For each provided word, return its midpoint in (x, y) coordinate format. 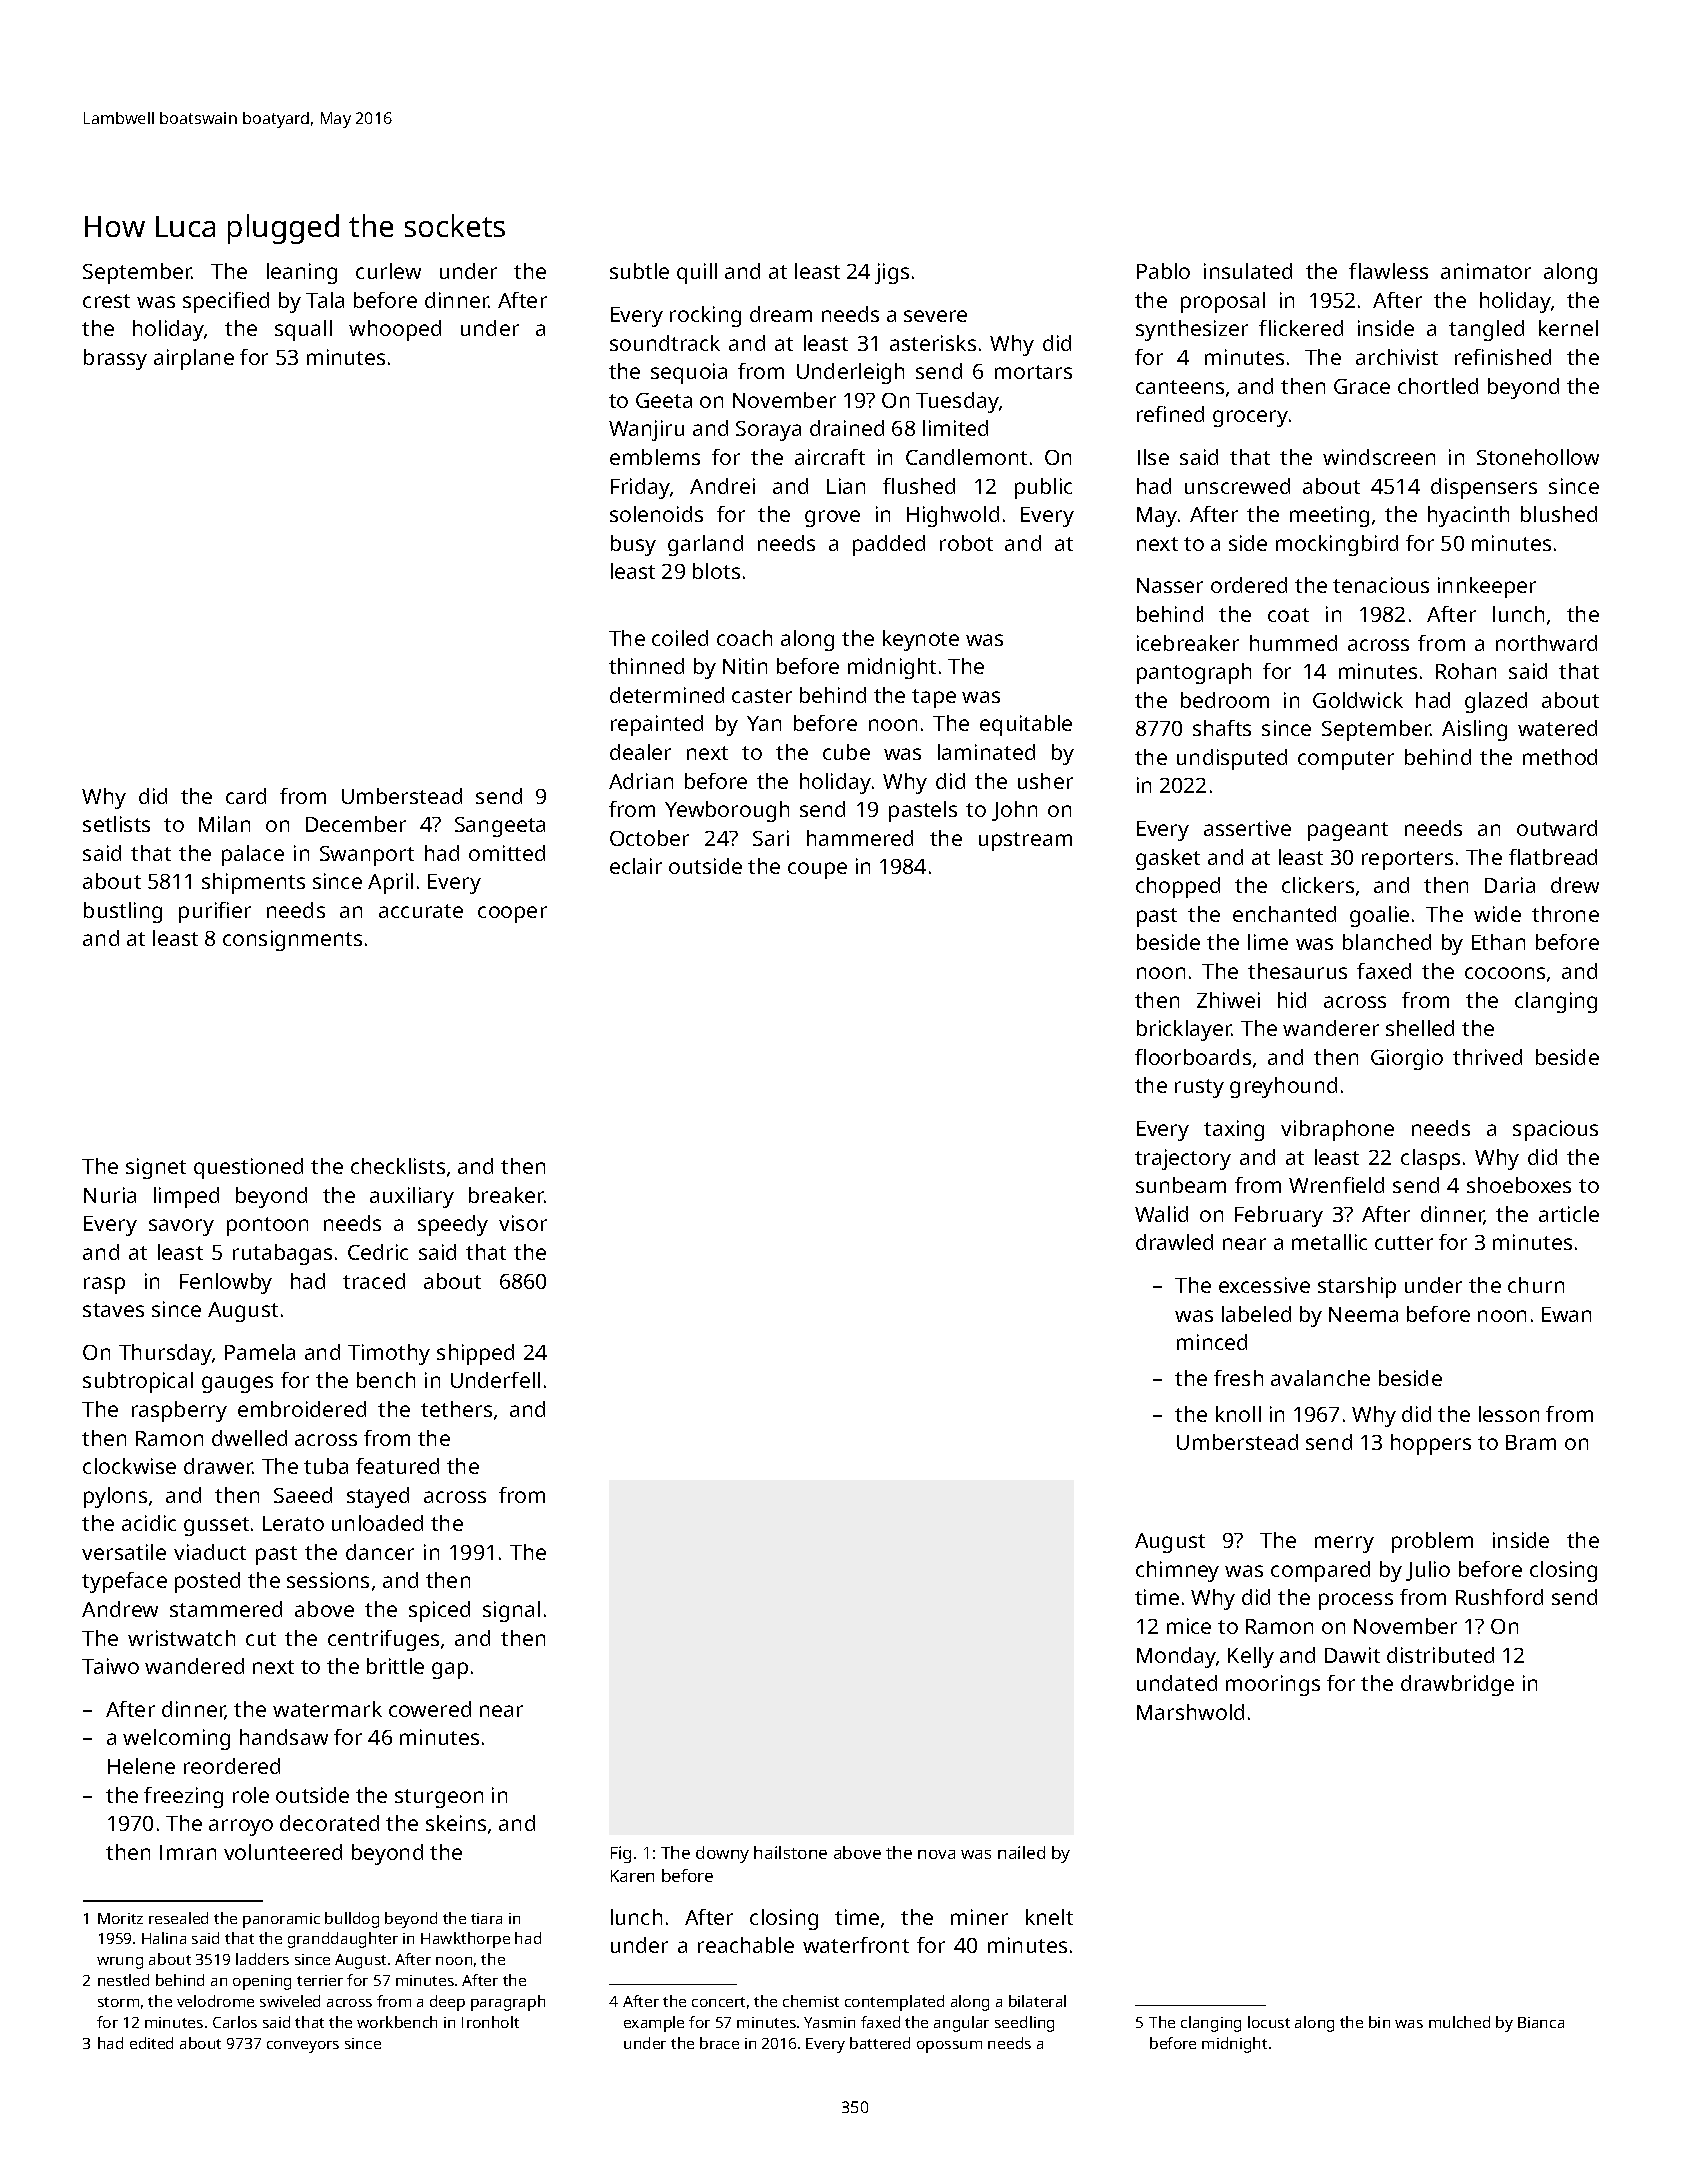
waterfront (856, 1945)
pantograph (1194, 673)
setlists (116, 824)
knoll (1238, 1414)
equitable (1026, 725)
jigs (892, 273)
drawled (1174, 1242)
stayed (378, 1497)
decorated (329, 1823)
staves (113, 1310)
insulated (1248, 271)
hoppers (1431, 1444)
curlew (388, 271)
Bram (1531, 1442)
